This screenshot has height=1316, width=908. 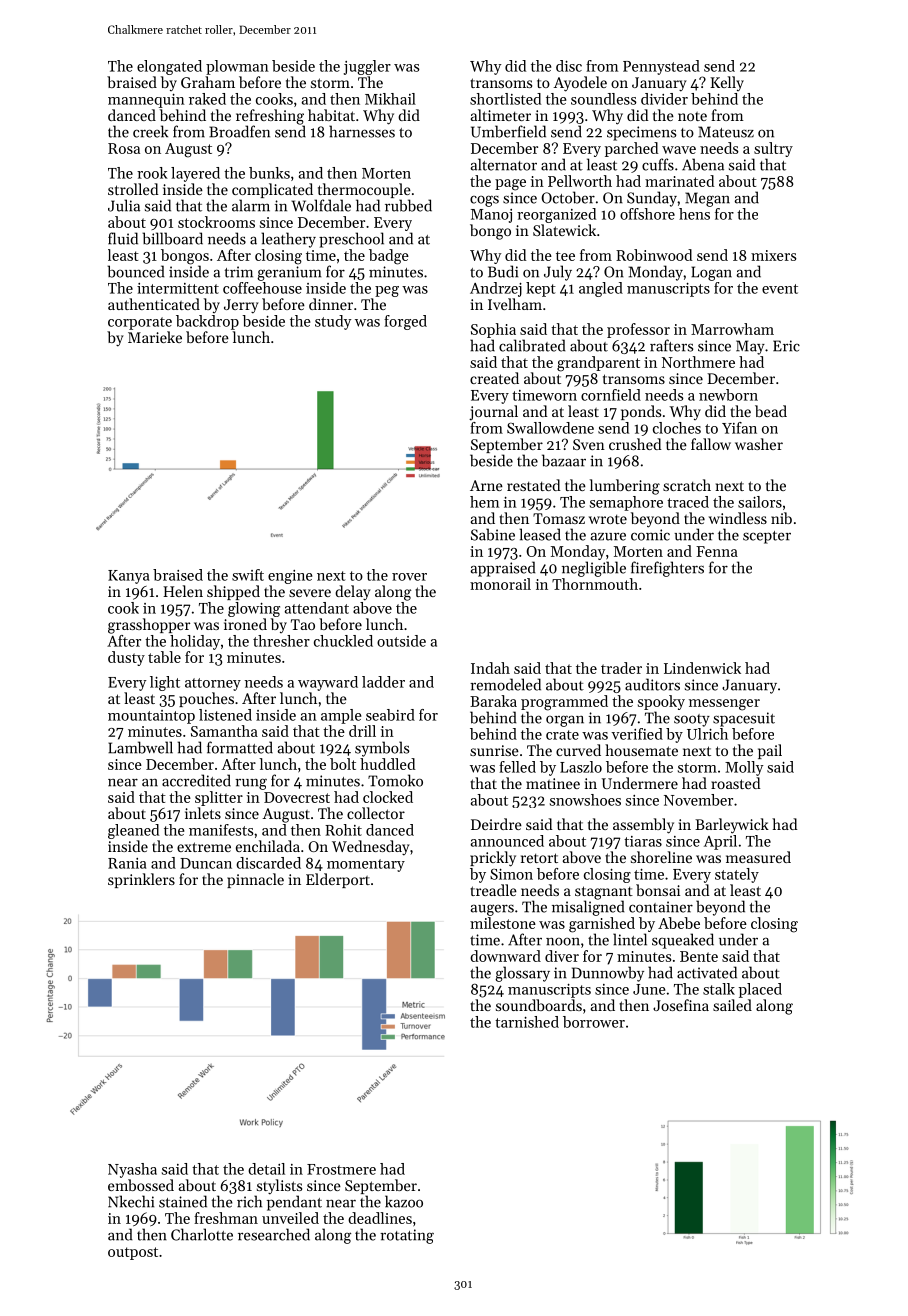 I want to click on juggler, so click(x=367, y=67).
